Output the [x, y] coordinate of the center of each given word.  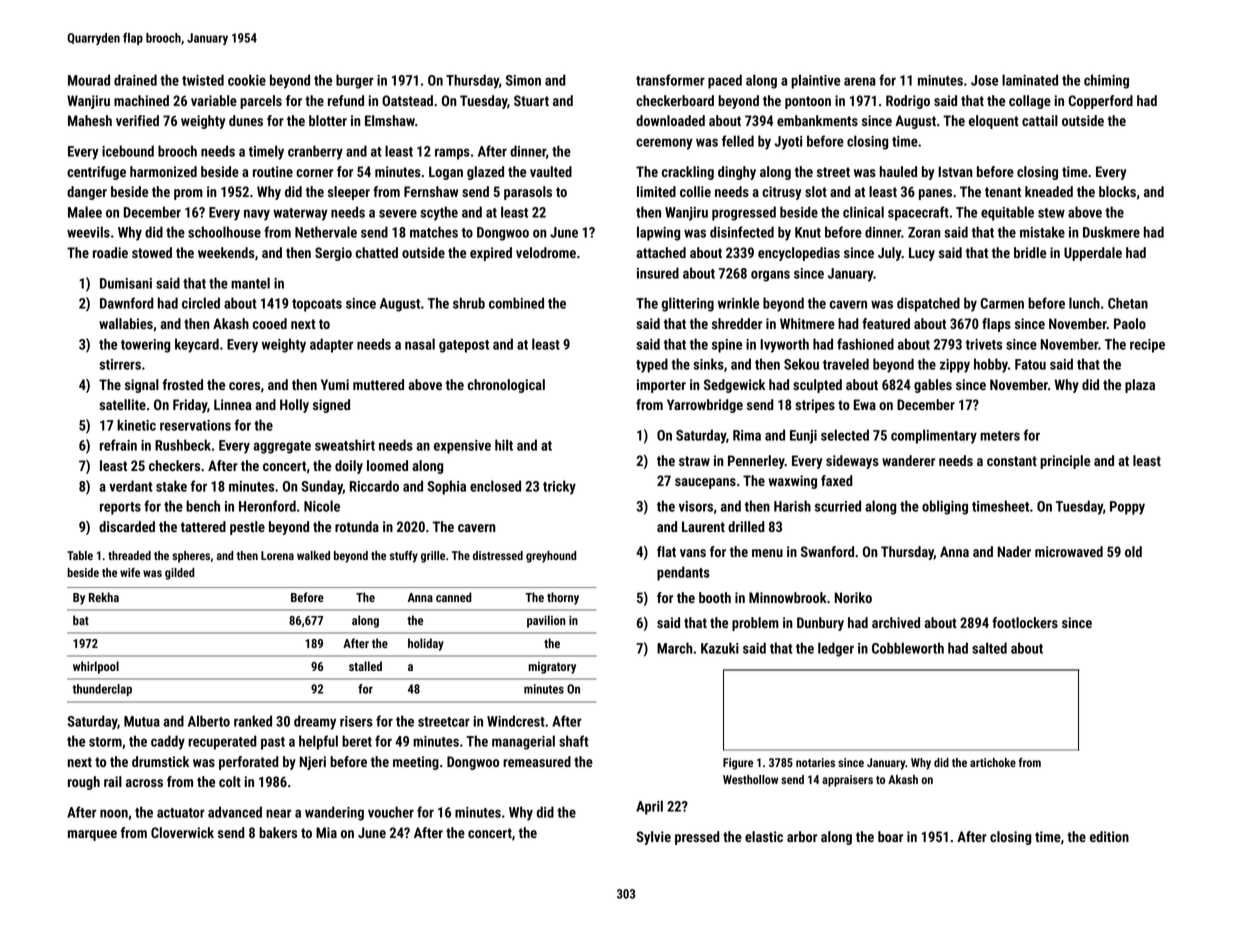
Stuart [531, 100]
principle [1065, 462]
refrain [118, 445]
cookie [247, 80]
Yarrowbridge [705, 406]
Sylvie [653, 838]
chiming [1106, 81]
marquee [92, 835]
